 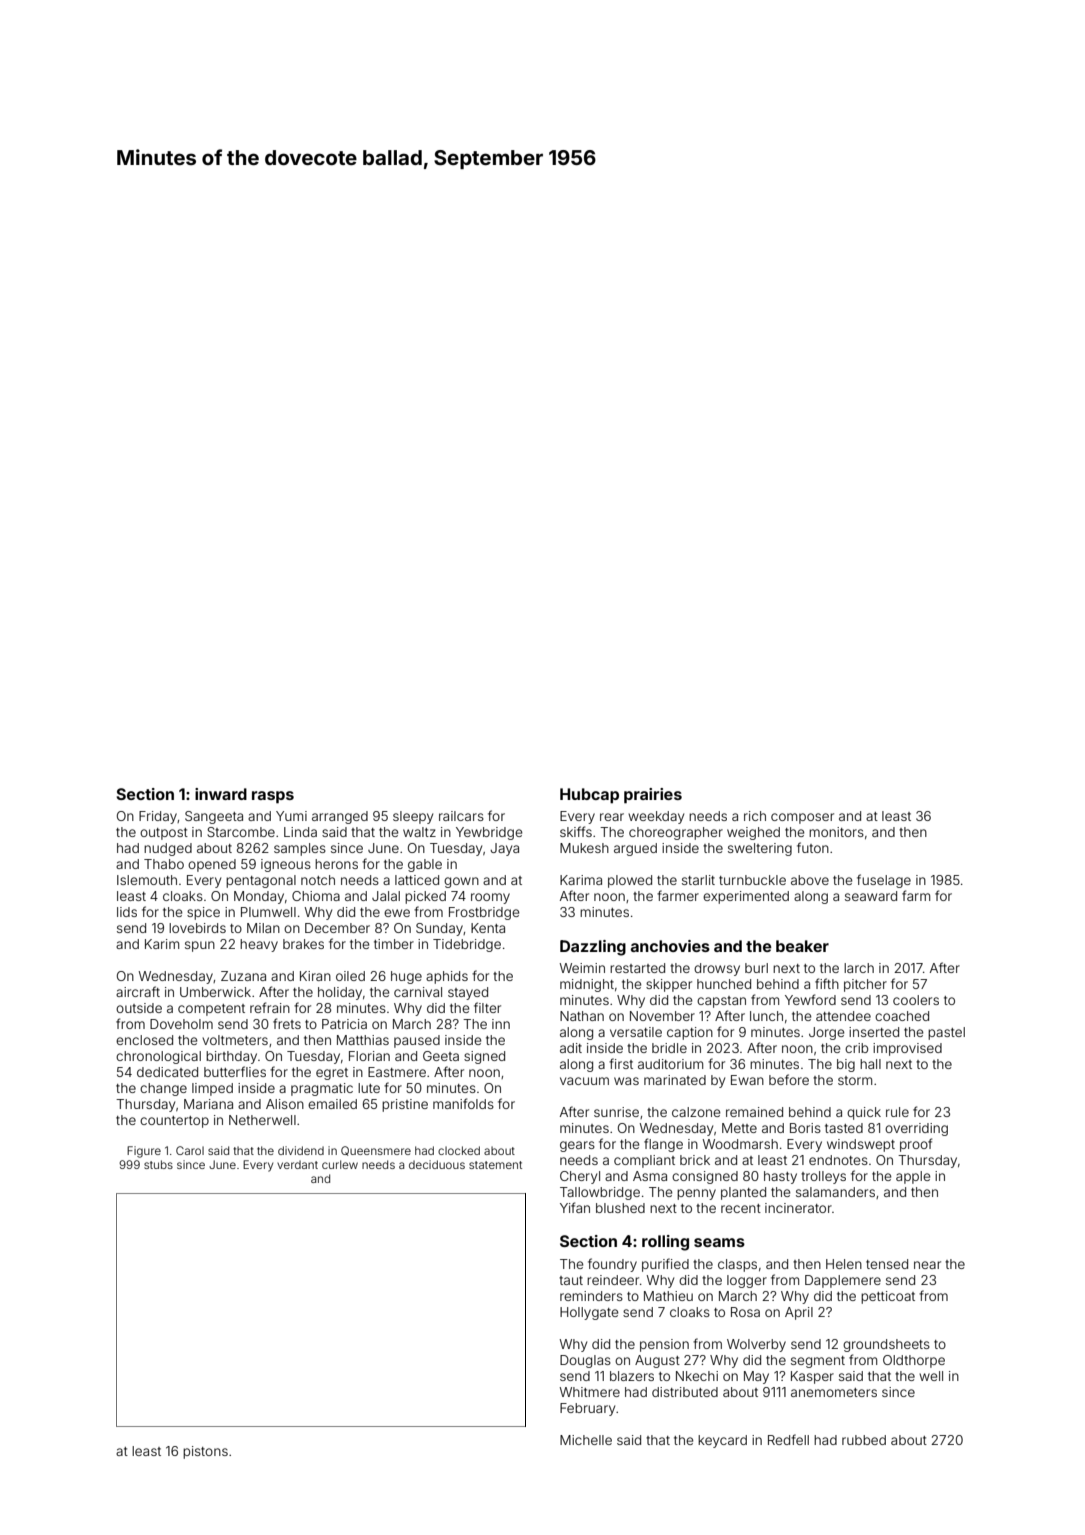 What do you see at coordinates (665, 1265) in the document?
I see `purified` at bounding box center [665, 1265].
